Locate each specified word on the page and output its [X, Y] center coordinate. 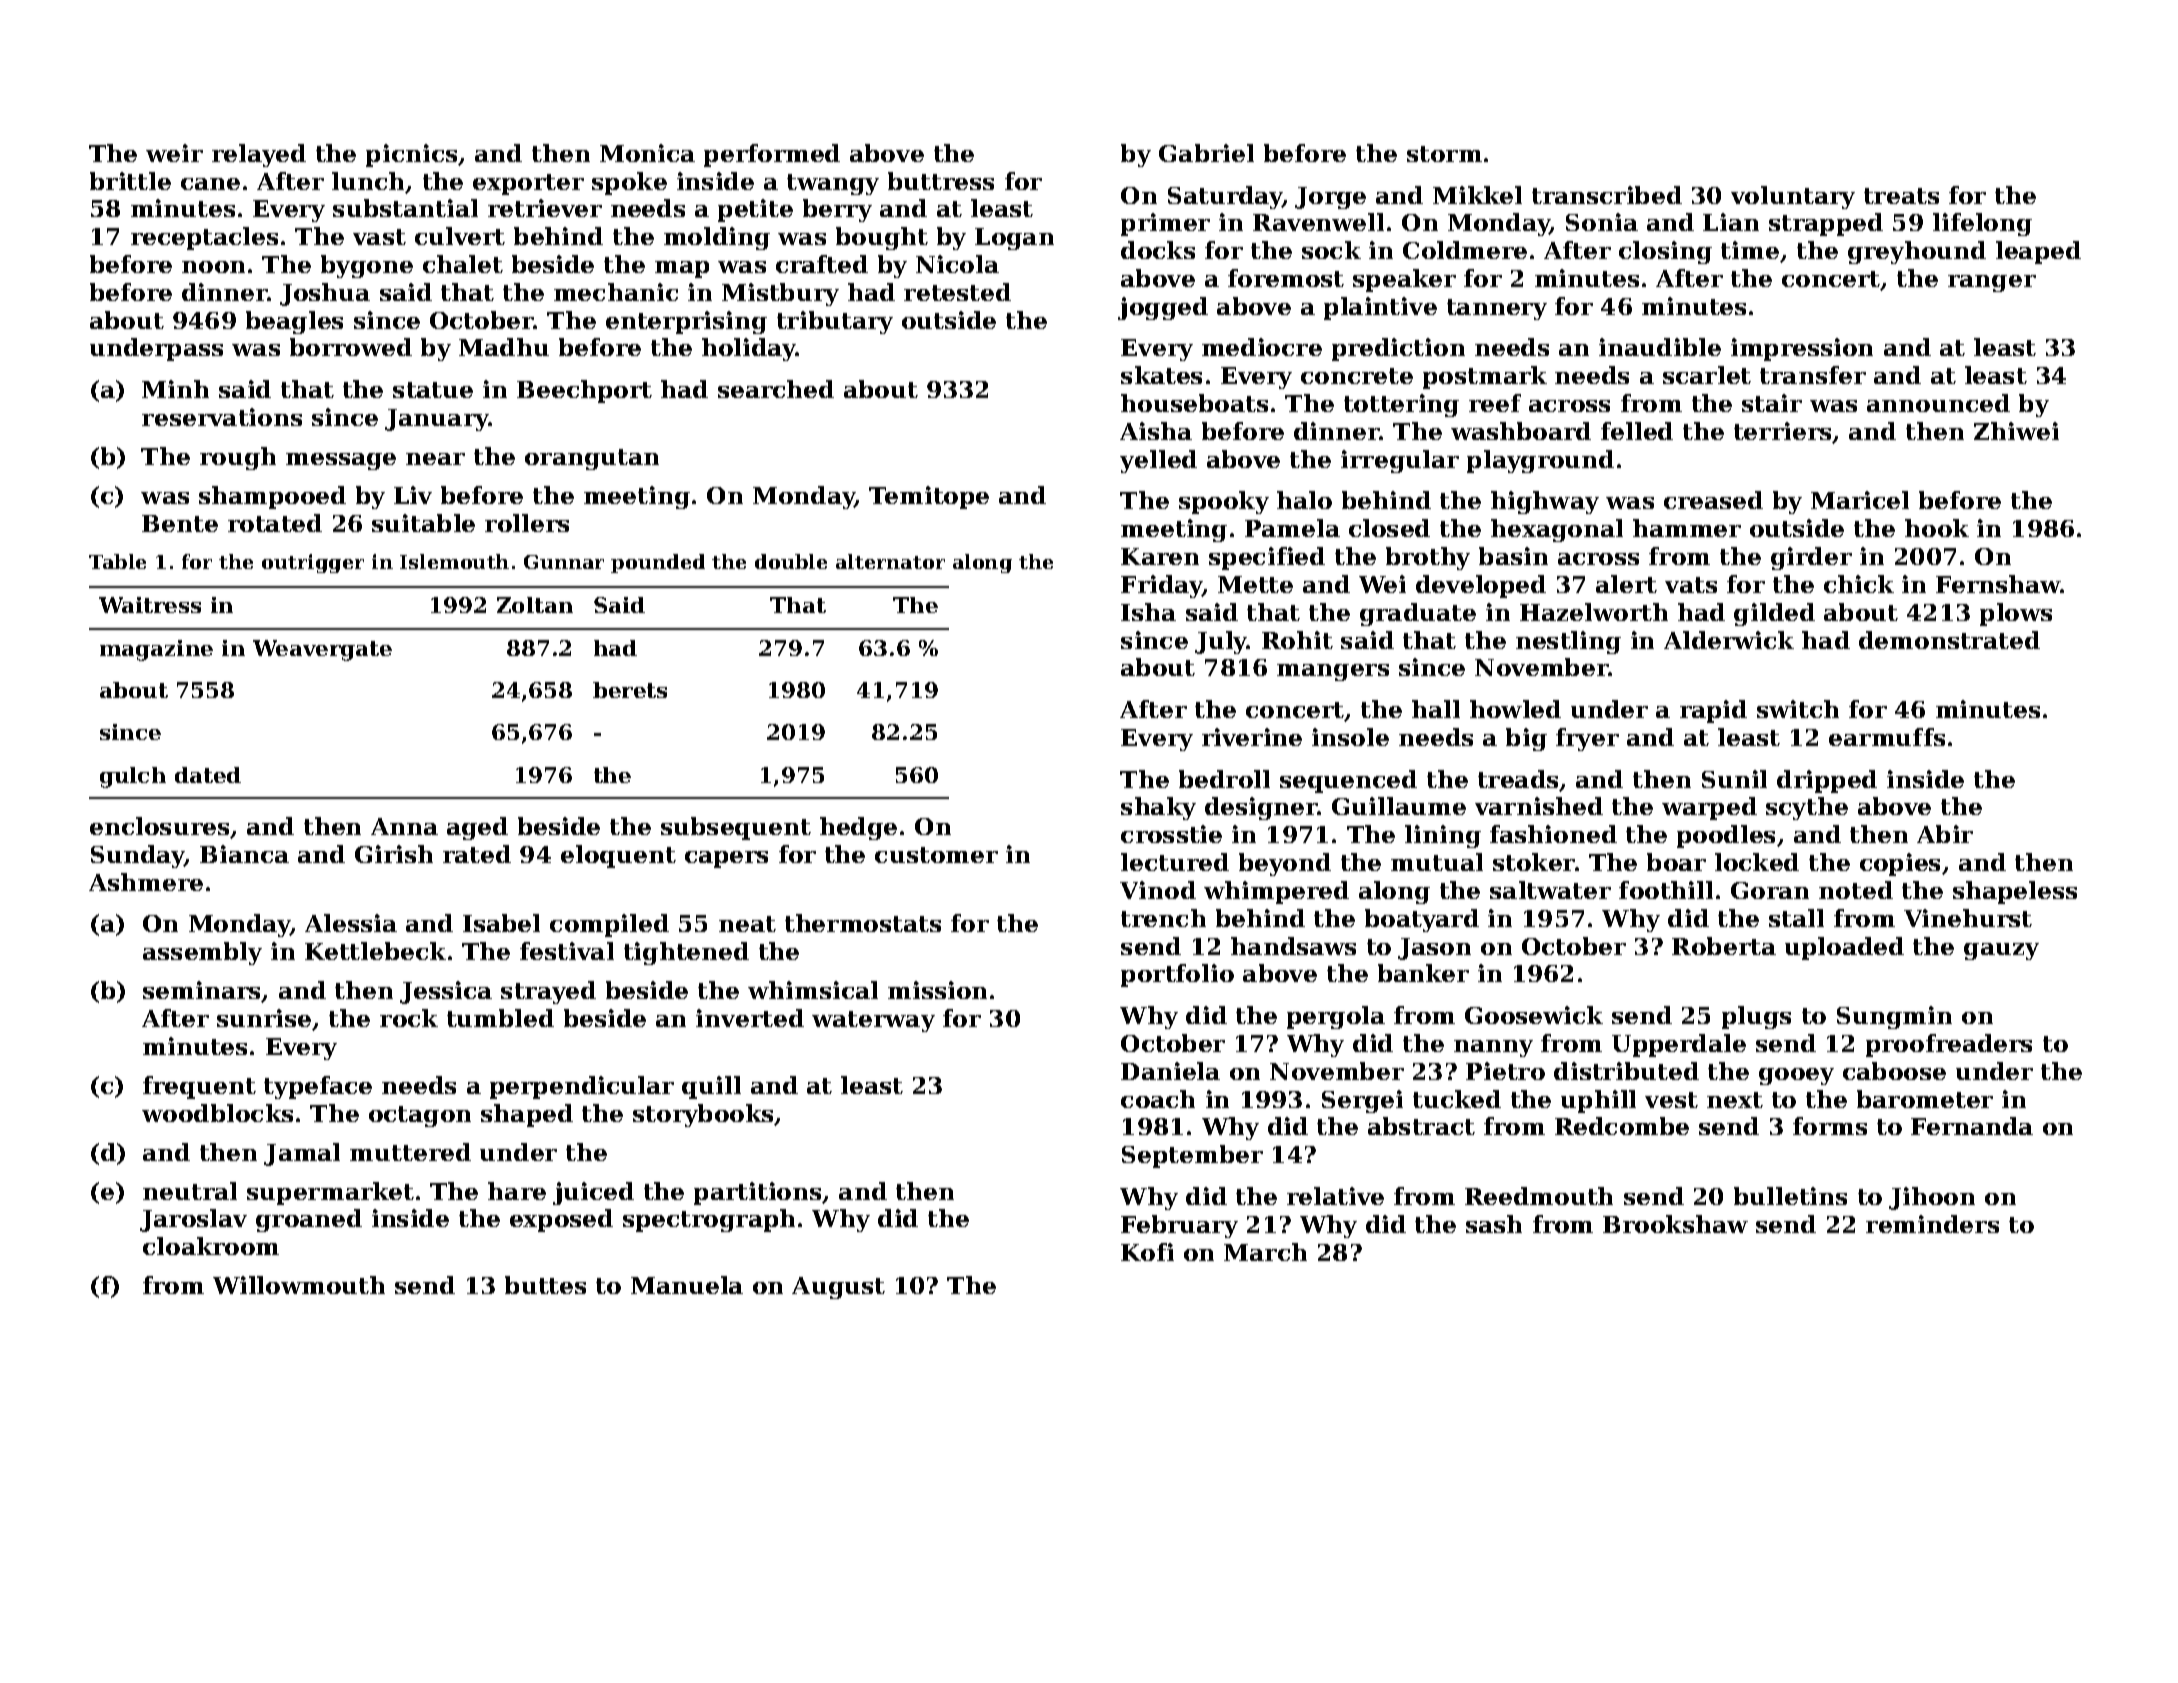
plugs [1756, 1017]
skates [1161, 375]
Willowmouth [299, 1285]
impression [1802, 349]
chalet [463, 264]
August [838, 1288]
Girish [394, 854]
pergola [1336, 1017]
